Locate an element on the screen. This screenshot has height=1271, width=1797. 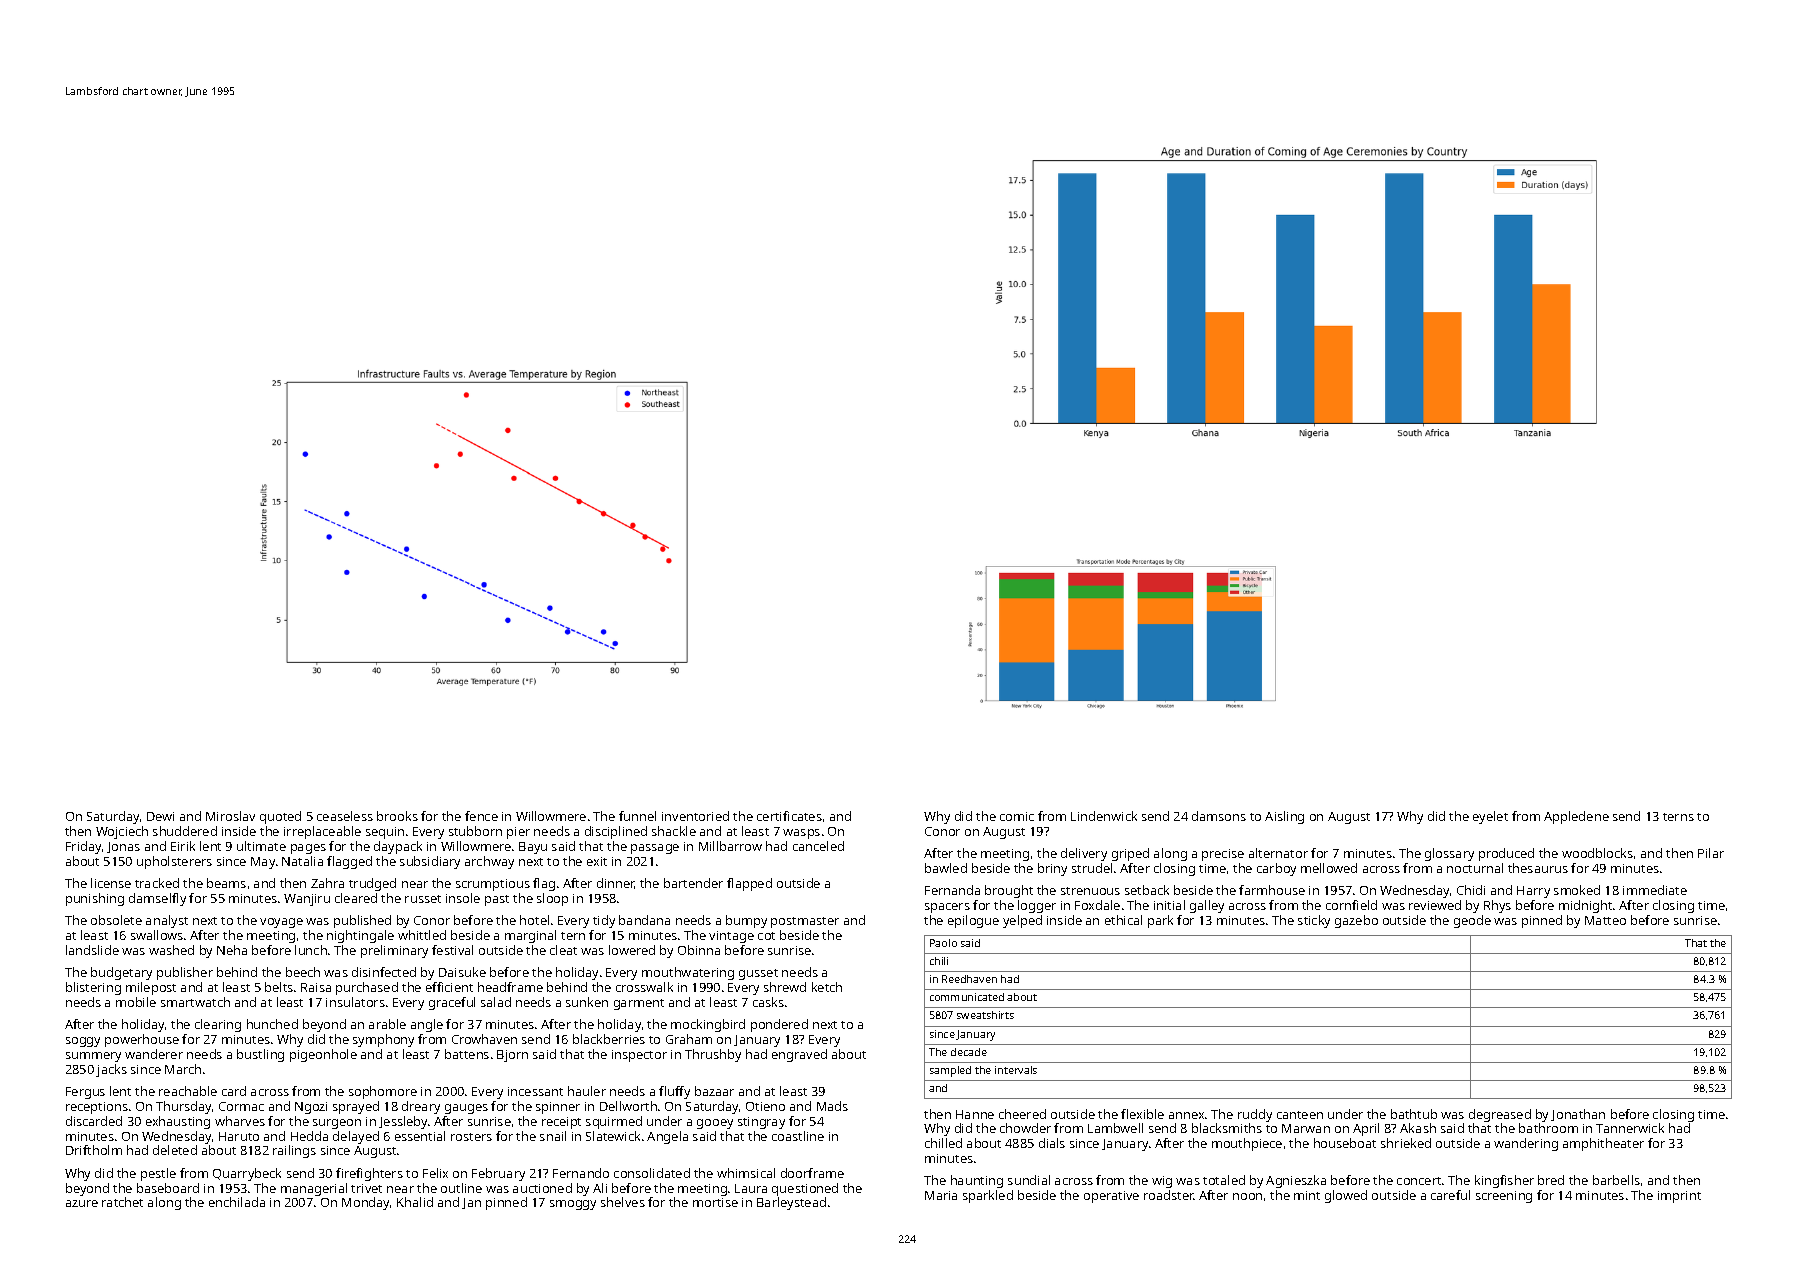
smartwatch is located at coordinates (195, 1002).
